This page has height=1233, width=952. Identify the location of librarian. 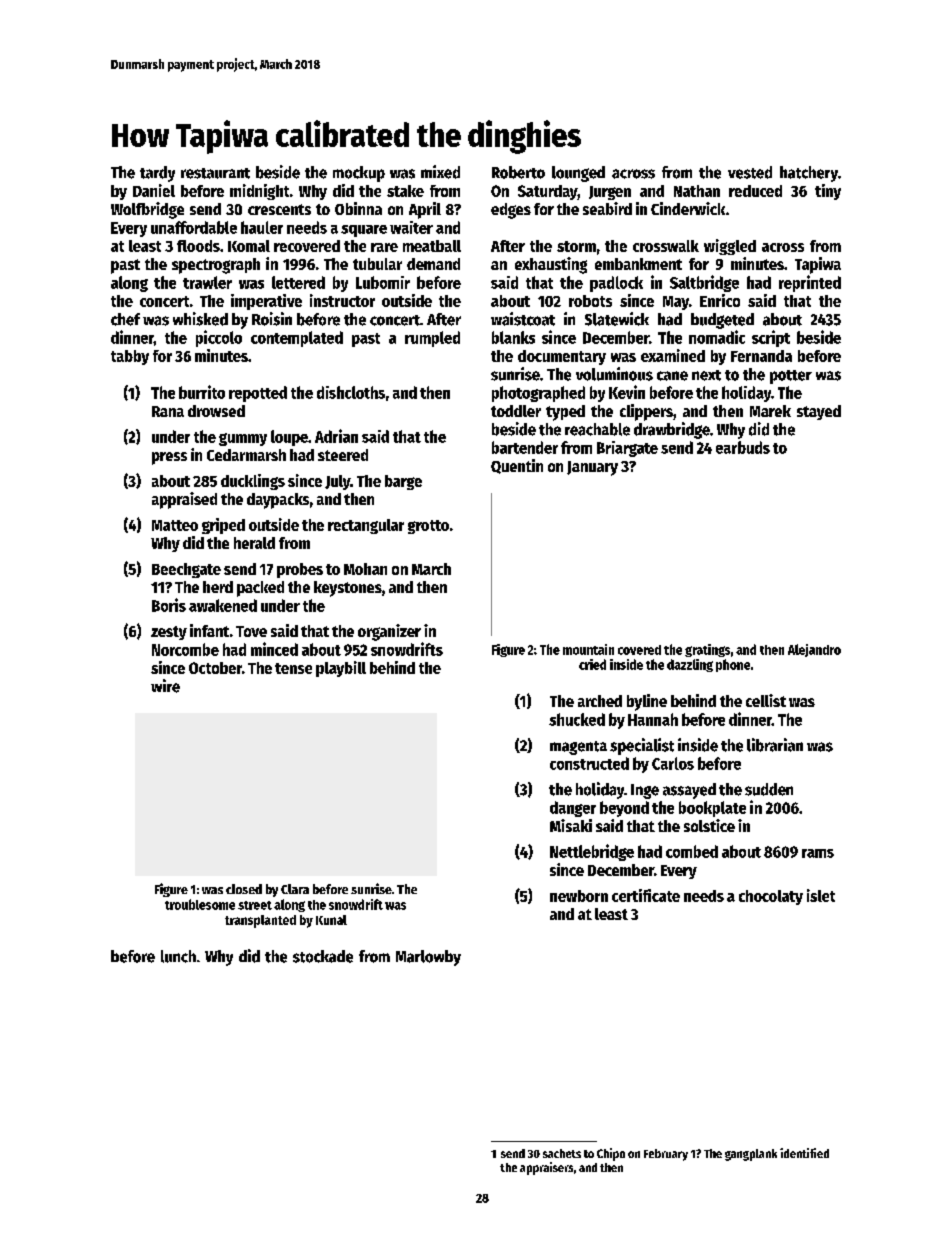
(775, 745).
